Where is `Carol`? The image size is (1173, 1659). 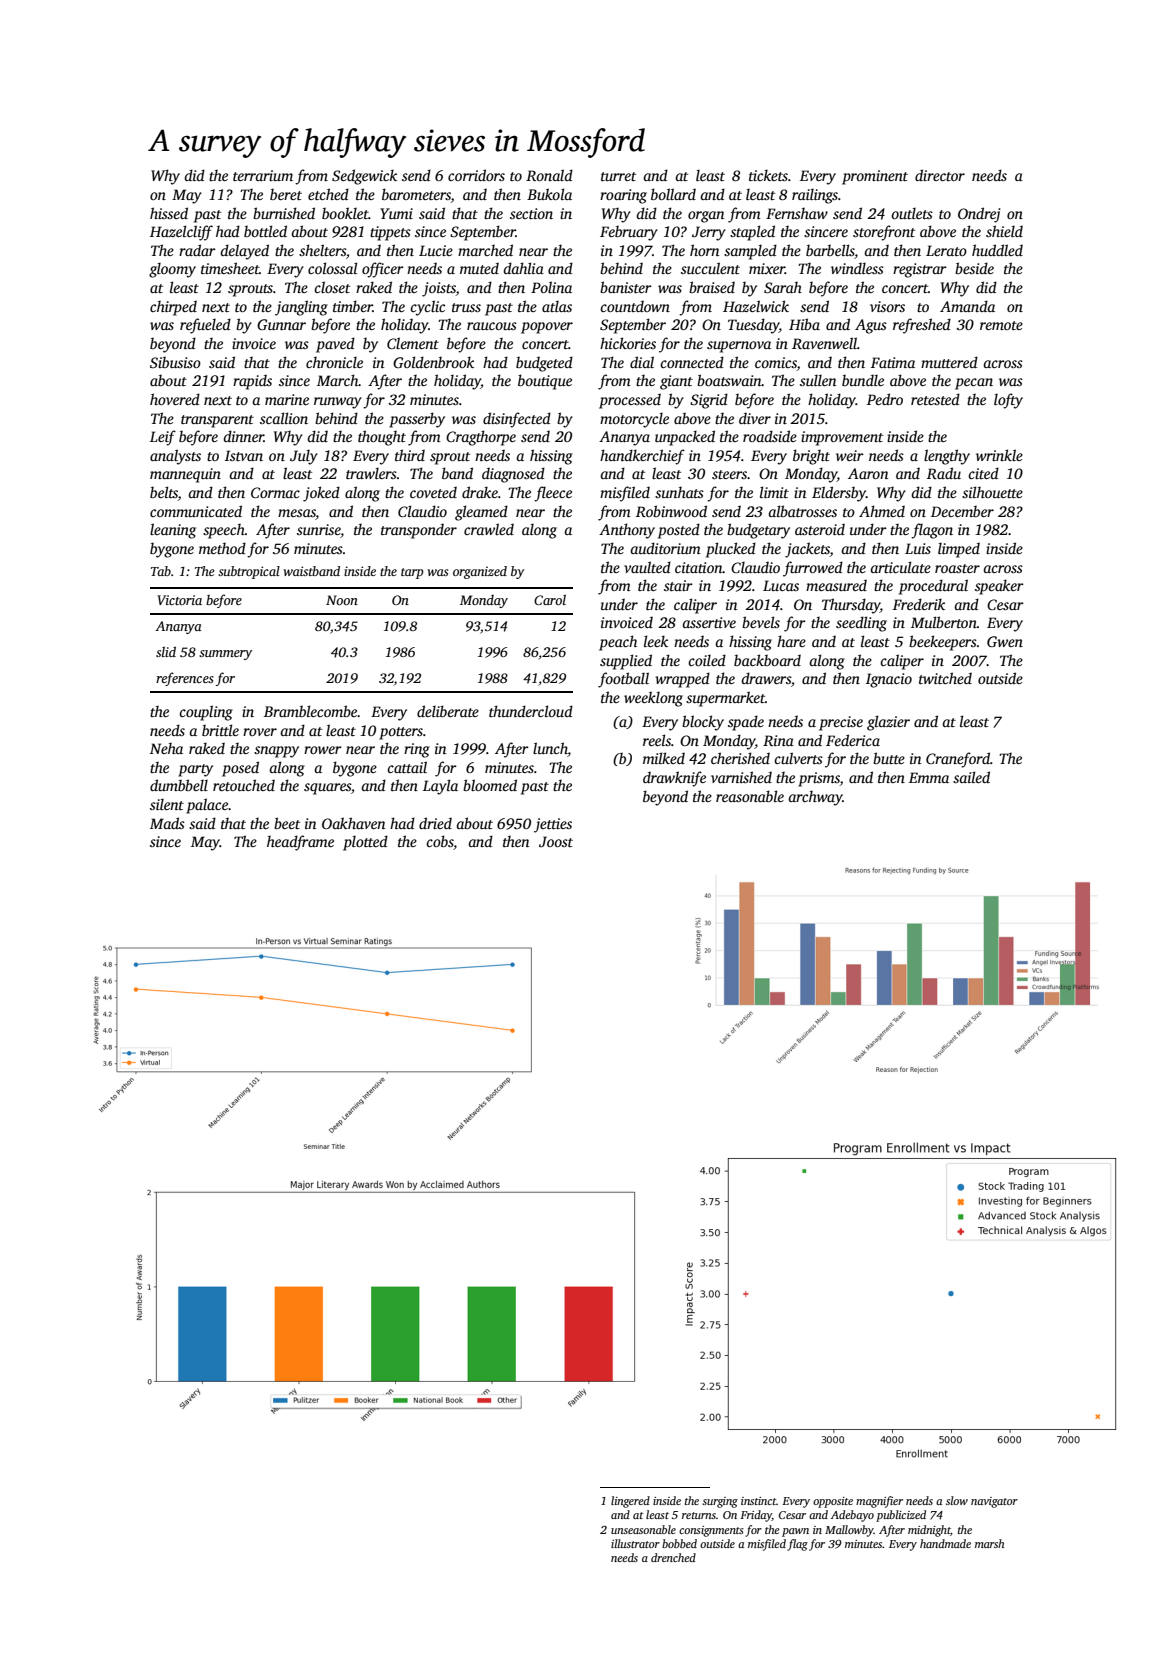
Carol is located at coordinates (550, 599).
